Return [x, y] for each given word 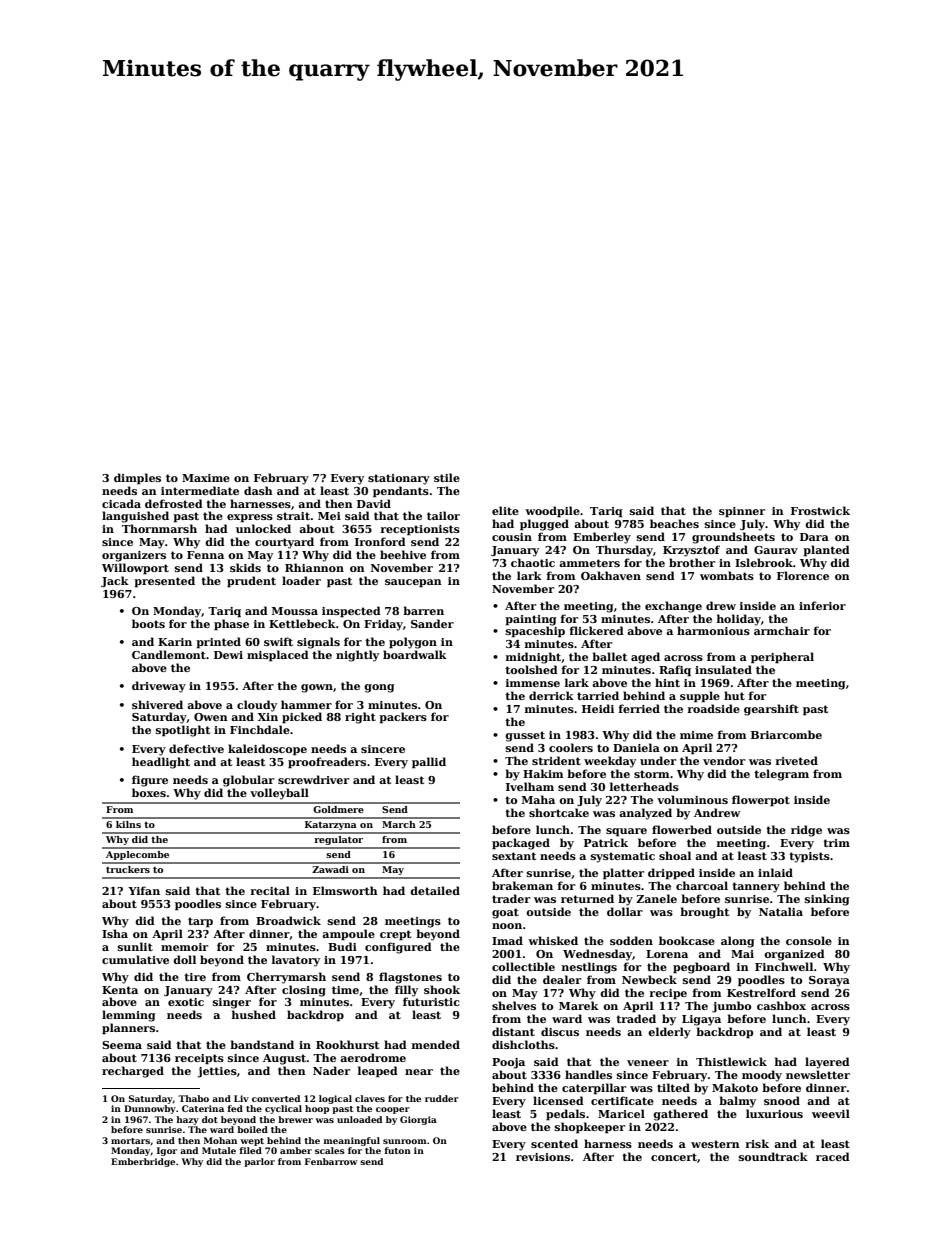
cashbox [781, 1005]
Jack [115, 581]
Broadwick [288, 920]
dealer [562, 979]
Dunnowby [150, 1109]
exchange [673, 607]
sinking [827, 900]
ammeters [589, 563]
